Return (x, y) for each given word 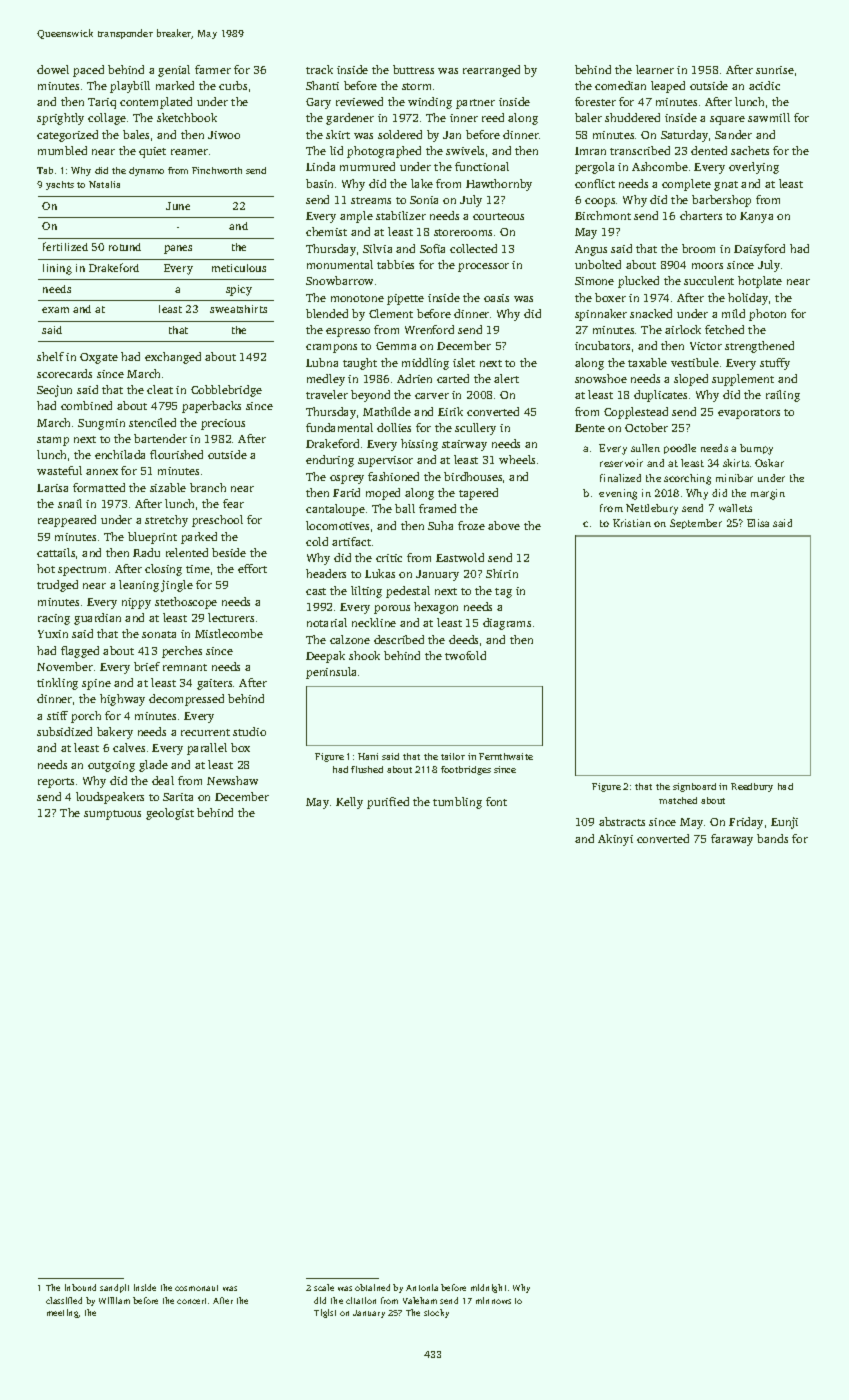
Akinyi (615, 840)
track (319, 69)
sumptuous (112, 815)
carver (432, 396)
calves (129, 747)
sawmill (769, 117)
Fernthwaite (506, 756)
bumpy (756, 449)
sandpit (114, 1288)
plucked (638, 282)
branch (208, 487)
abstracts (622, 821)
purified (388, 803)
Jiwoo (224, 135)
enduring (330, 461)
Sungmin (101, 424)
